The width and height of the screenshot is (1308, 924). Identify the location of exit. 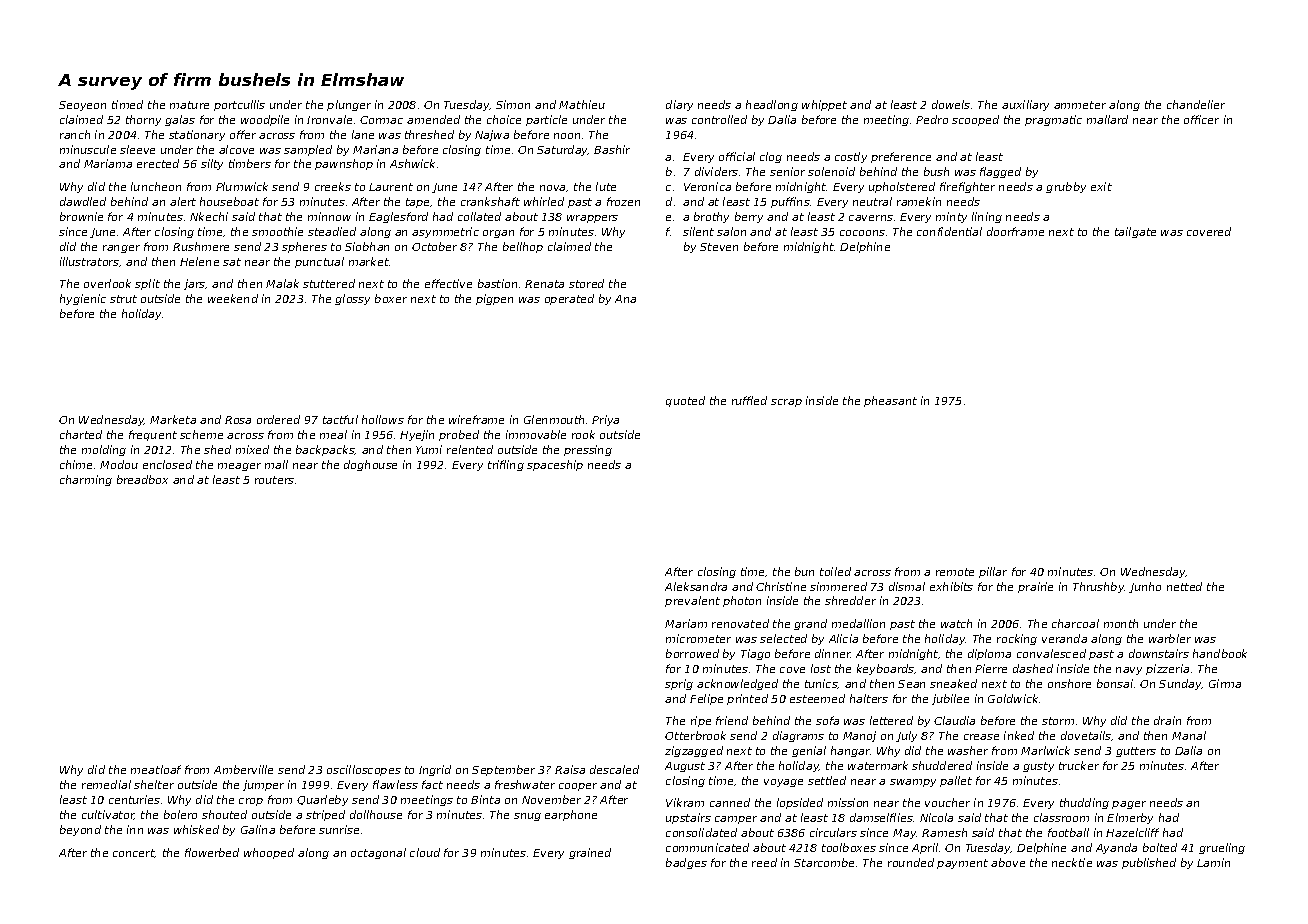
(1101, 186).
